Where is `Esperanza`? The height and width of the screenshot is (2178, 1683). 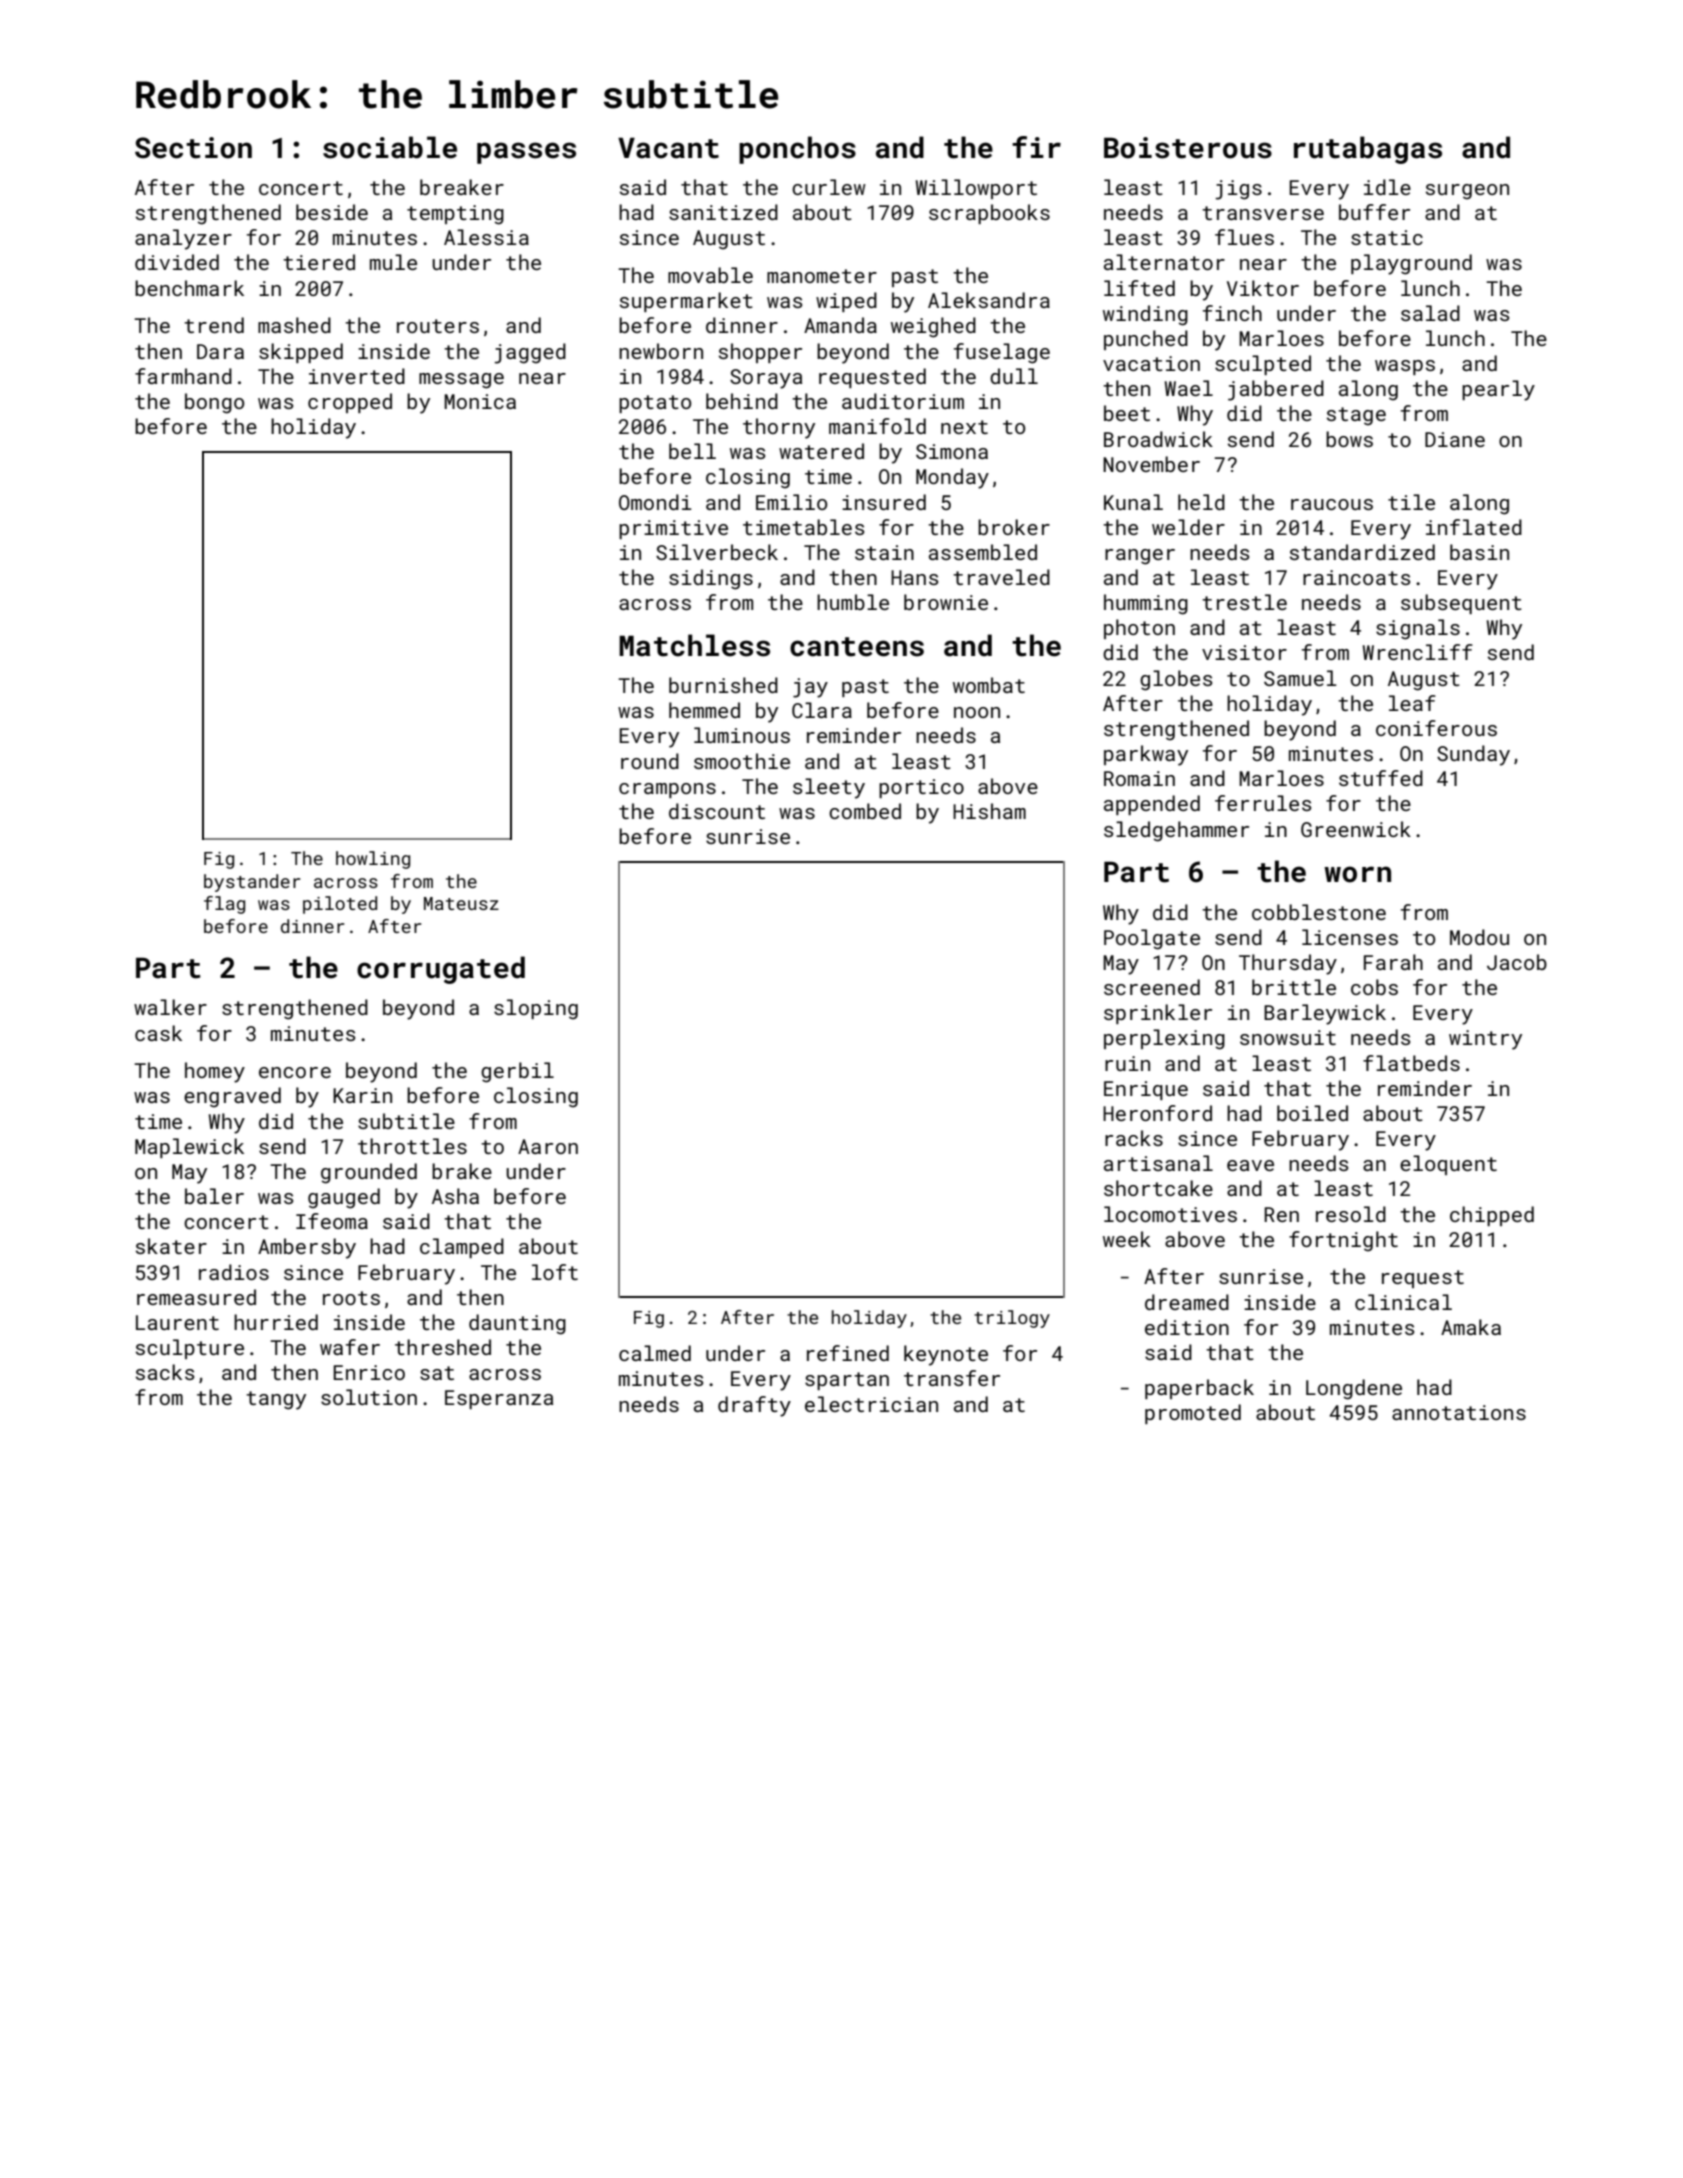
Esperanza is located at coordinates (499, 1399).
